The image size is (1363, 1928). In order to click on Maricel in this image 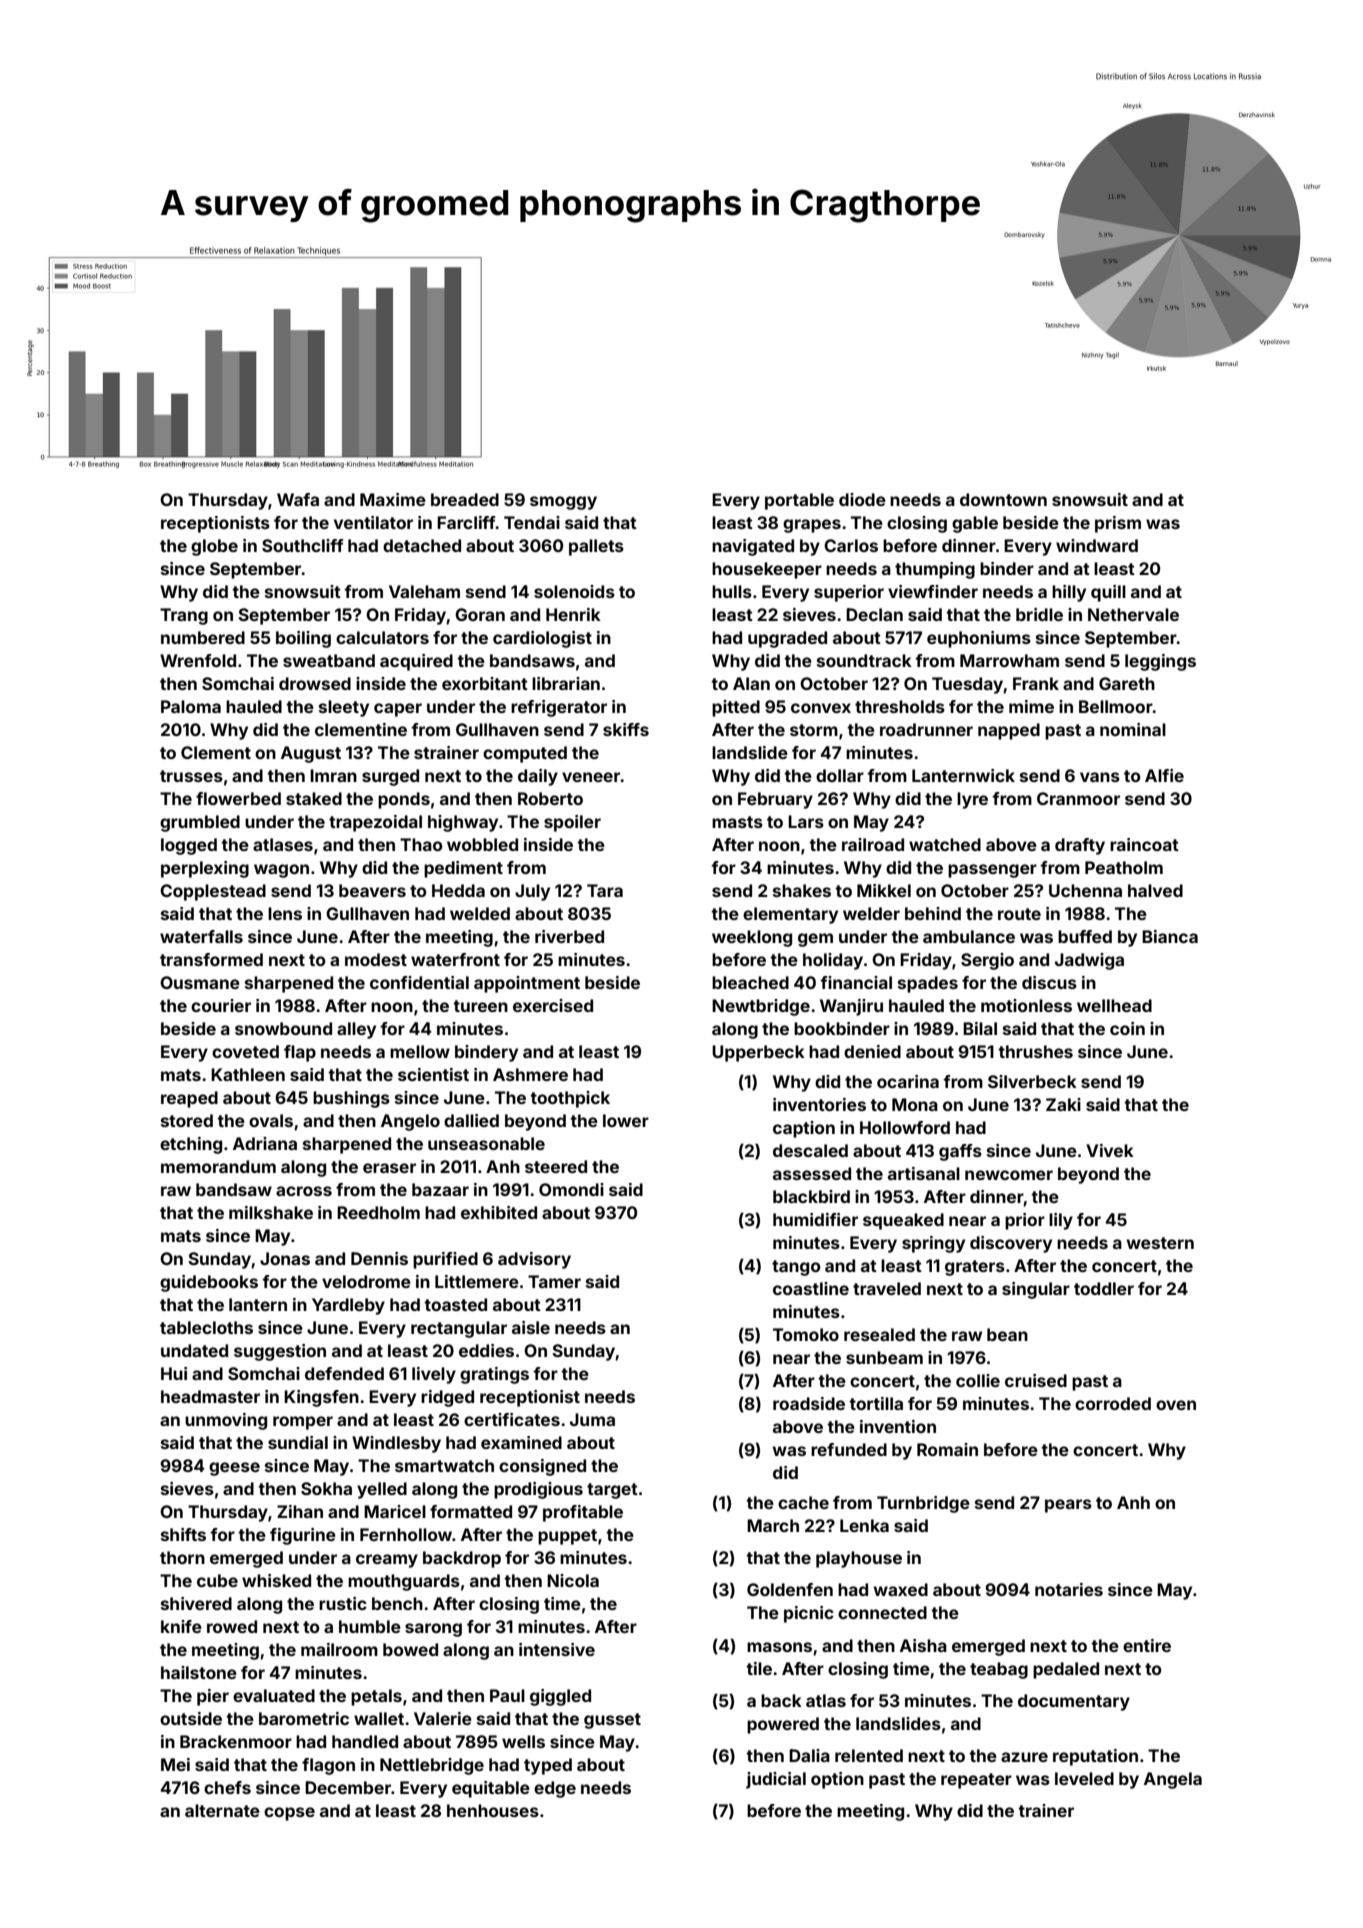, I will do `click(395, 1511)`.
